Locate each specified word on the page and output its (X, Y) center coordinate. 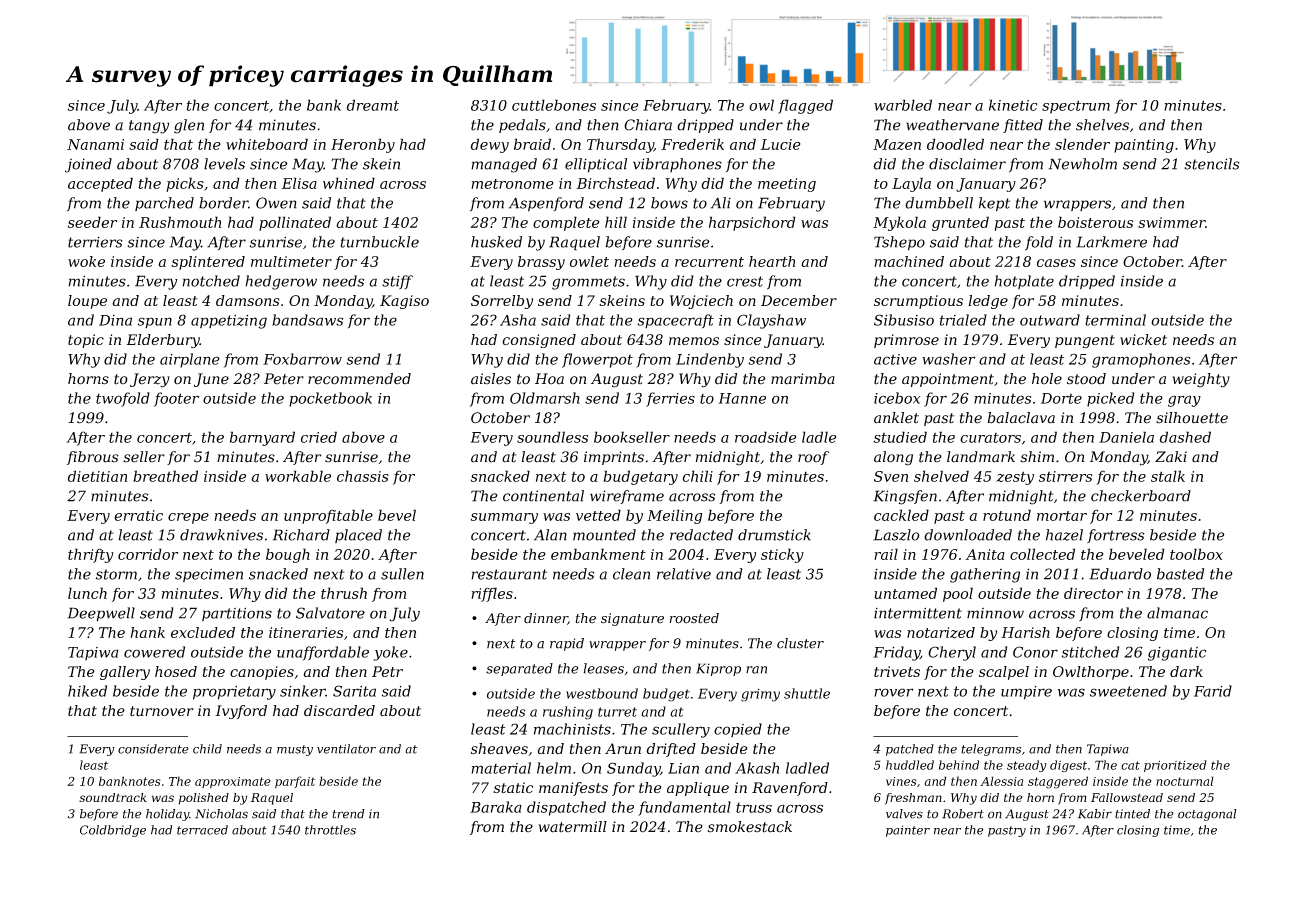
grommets (588, 283)
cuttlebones (554, 105)
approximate (233, 783)
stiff (397, 282)
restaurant (509, 574)
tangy (149, 127)
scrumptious (918, 302)
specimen (209, 575)
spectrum (1076, 107)
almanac (1177, 613)
